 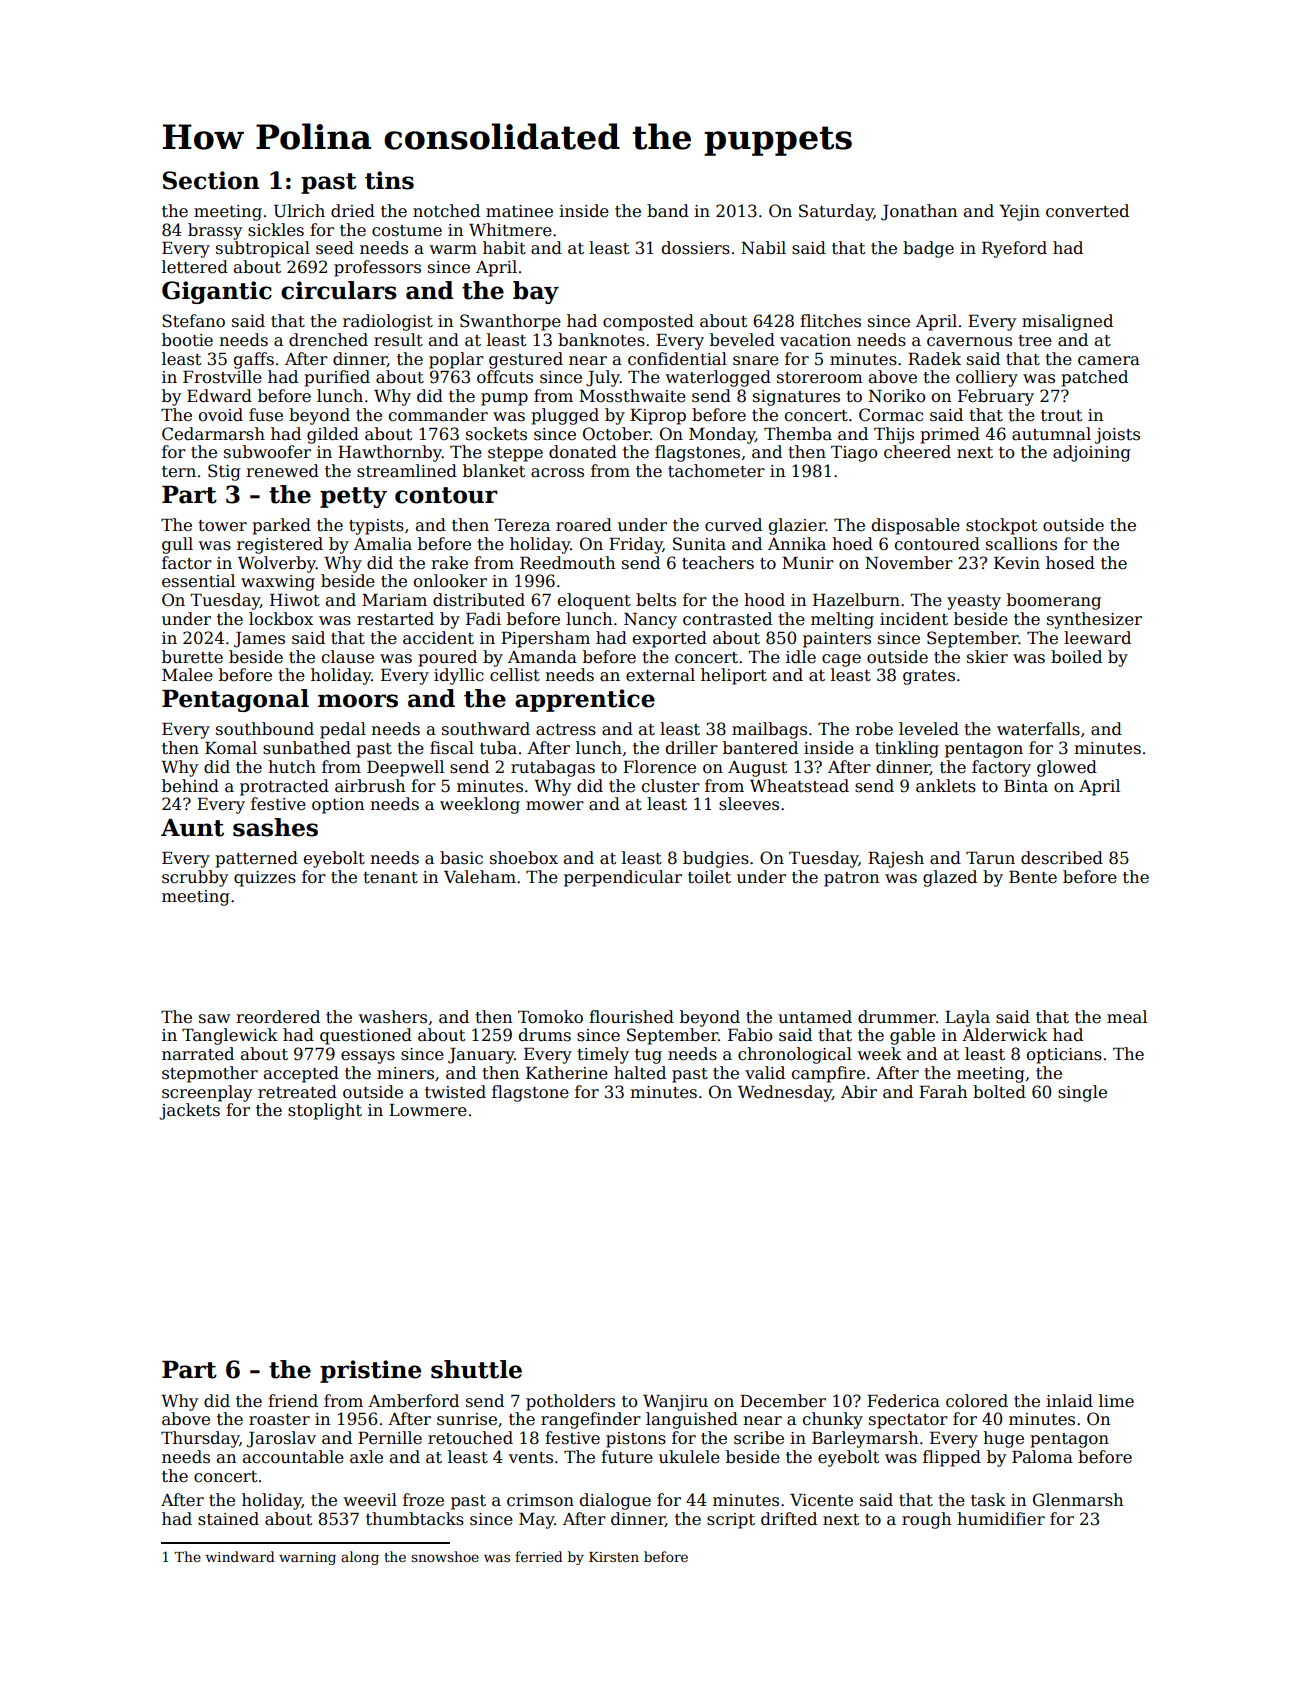 I want to click on Section, so click(x=211, y=180).
